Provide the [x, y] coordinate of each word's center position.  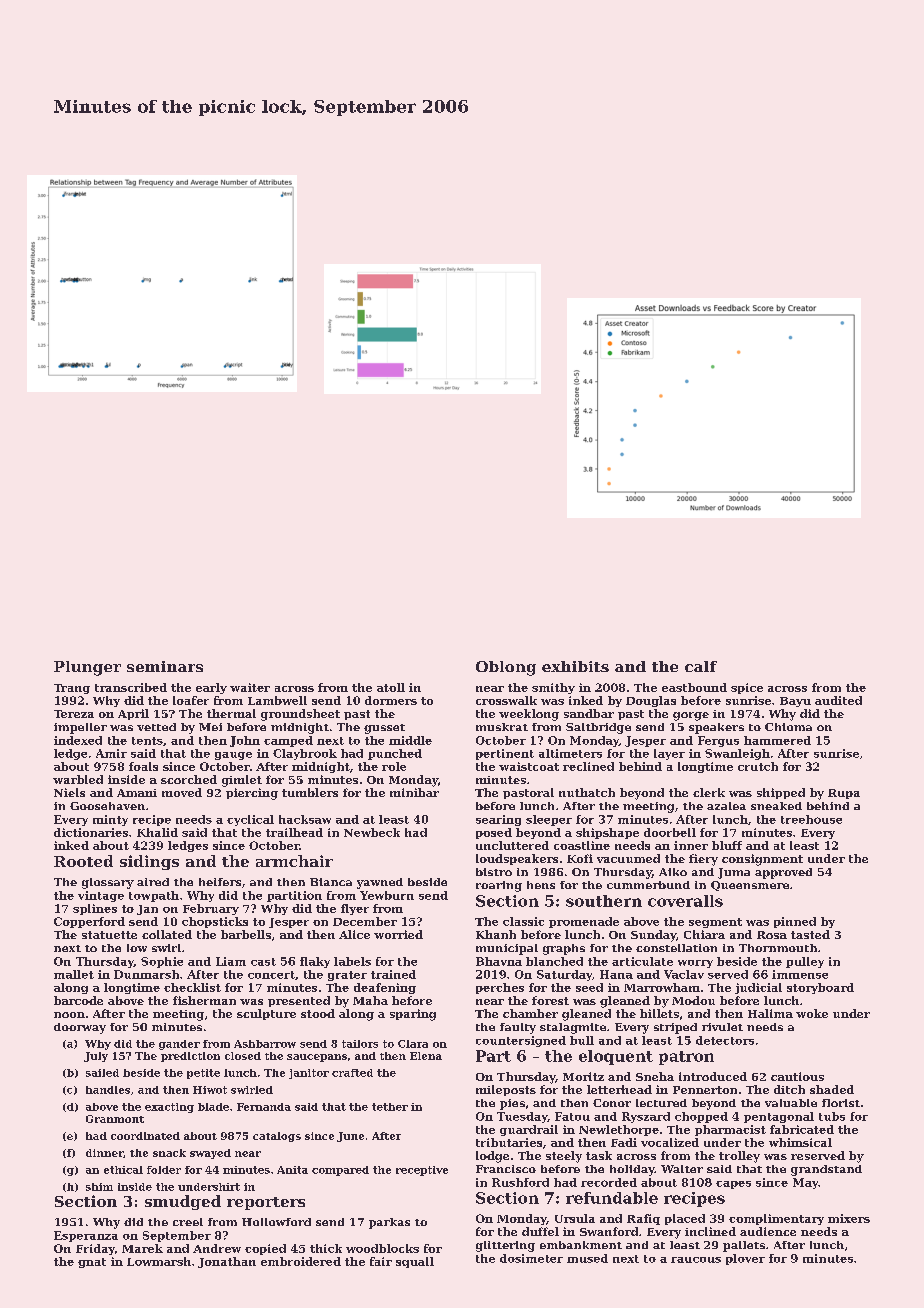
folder [164, 1170]
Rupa [844, 794]
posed [494, 833]
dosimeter [531, 1258]
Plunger [87, 668]
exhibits [575, 666]
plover [745, 1259]
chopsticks [215, 922]
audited [838, 700]
